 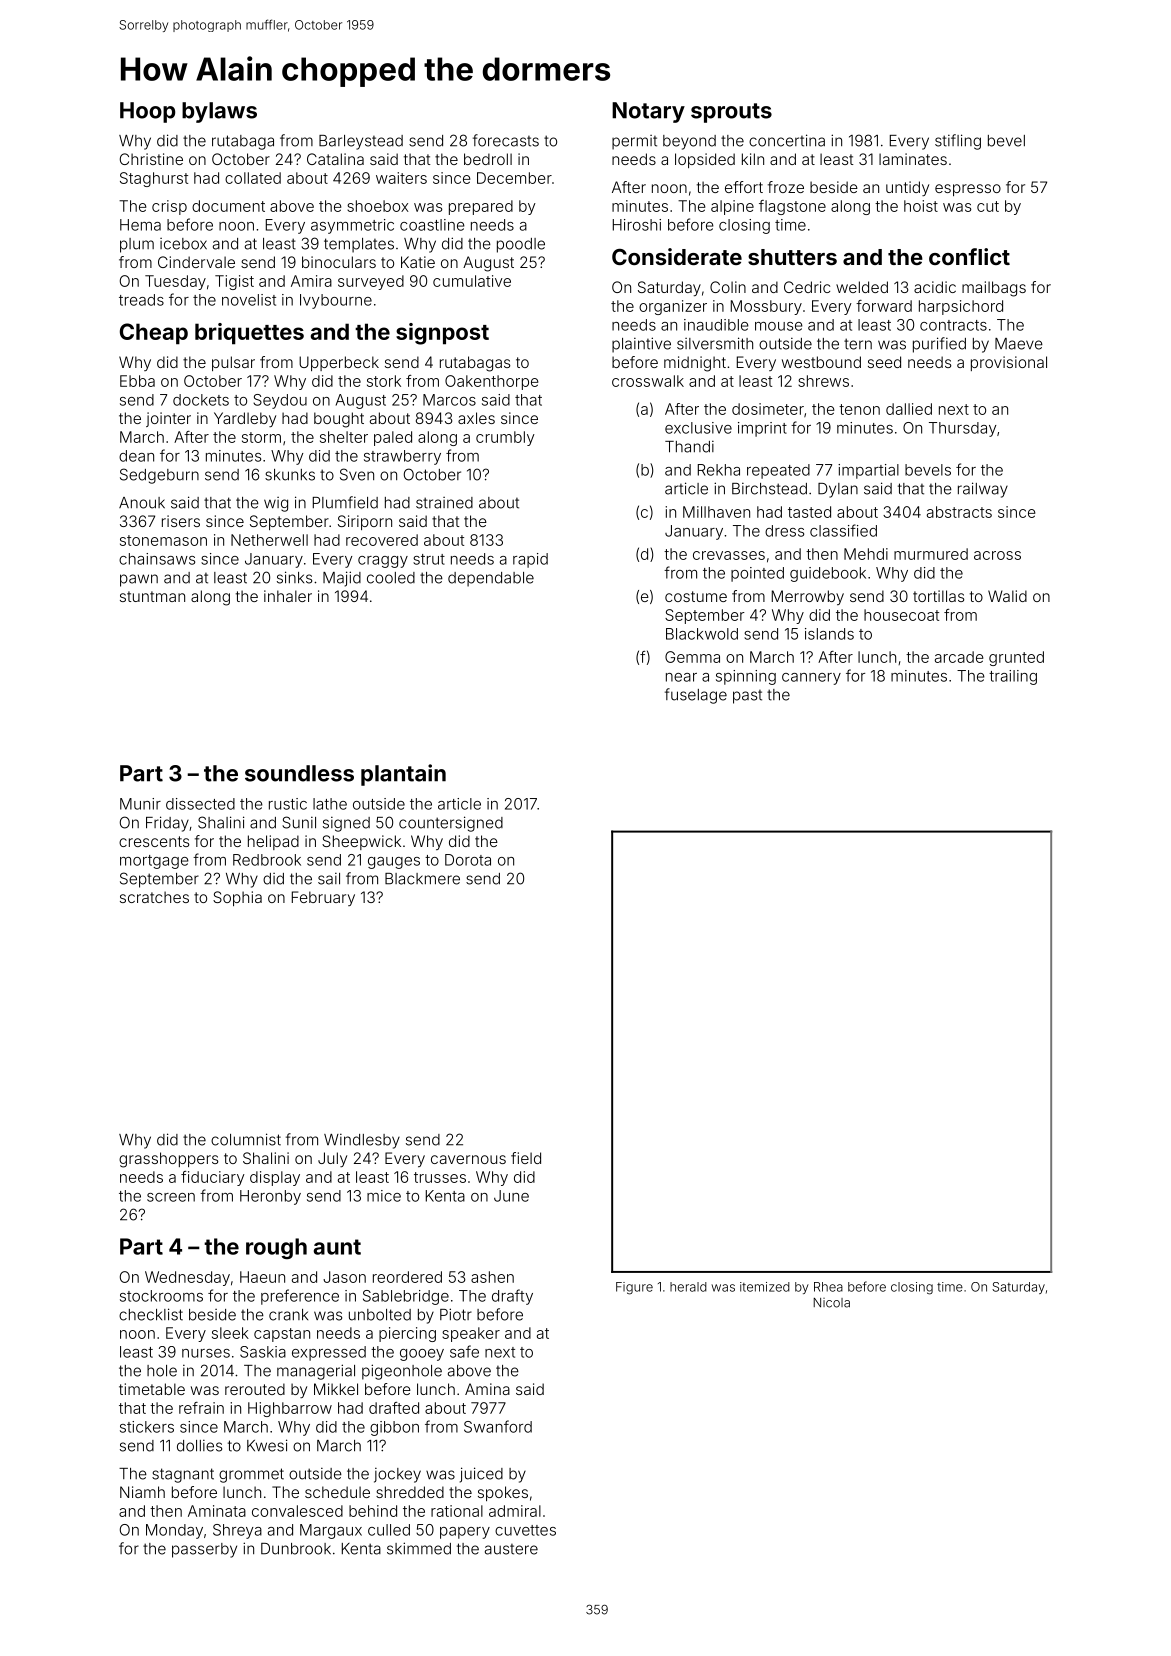 What do you see at coordinates (147, 112) in the screenshot?
I see `Hoop` at bounding box center [147, 112].
